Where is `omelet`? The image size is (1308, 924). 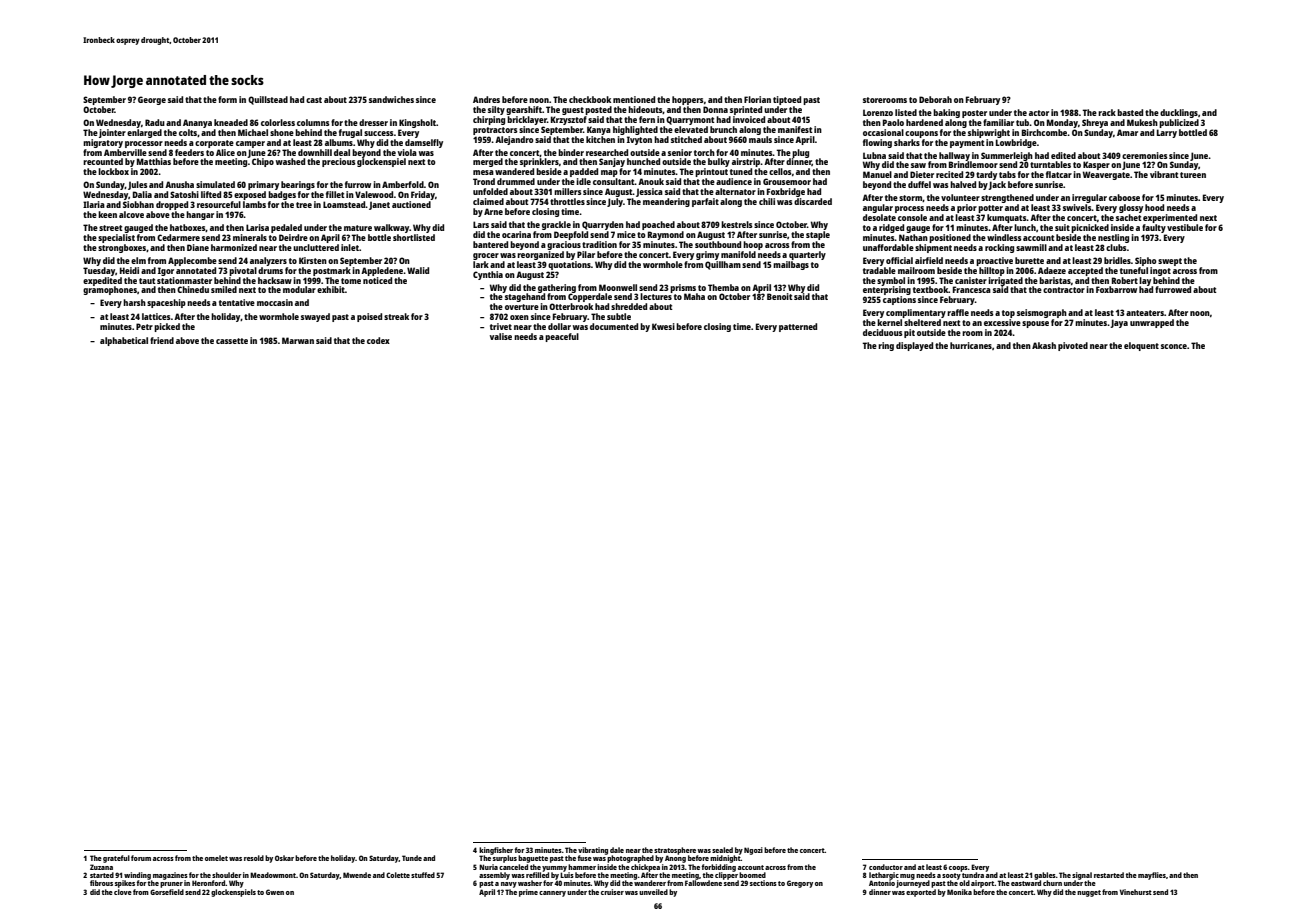
omelet is located at coordinates (216, 858).
